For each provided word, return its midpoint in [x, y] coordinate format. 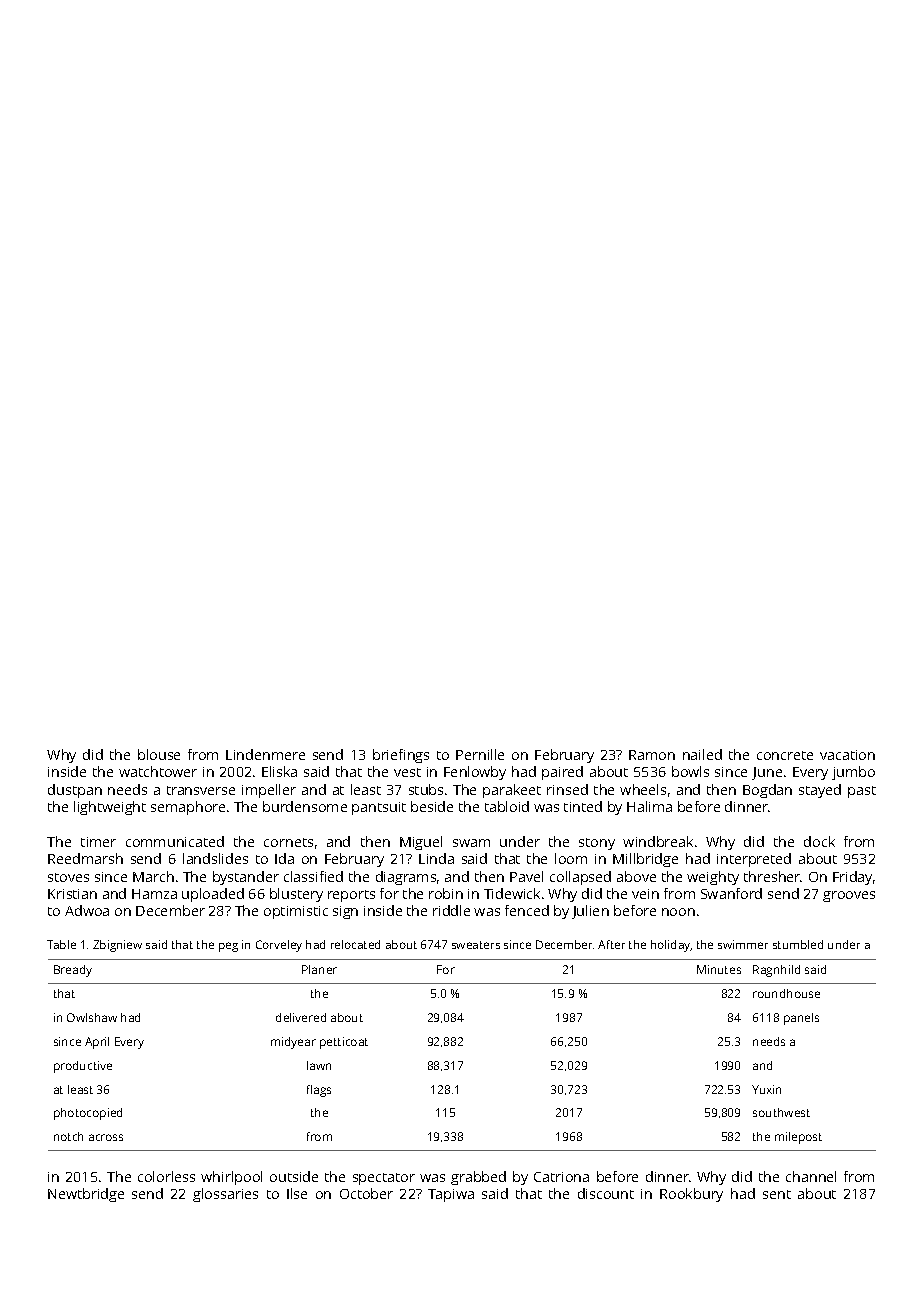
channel [811, 1176]
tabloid [507, 806]
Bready [73, 971]
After [611, 944]
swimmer [743, 944]
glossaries [225, 1195]
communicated [175, 841]
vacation [847, 755]
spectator [384, 1179]
